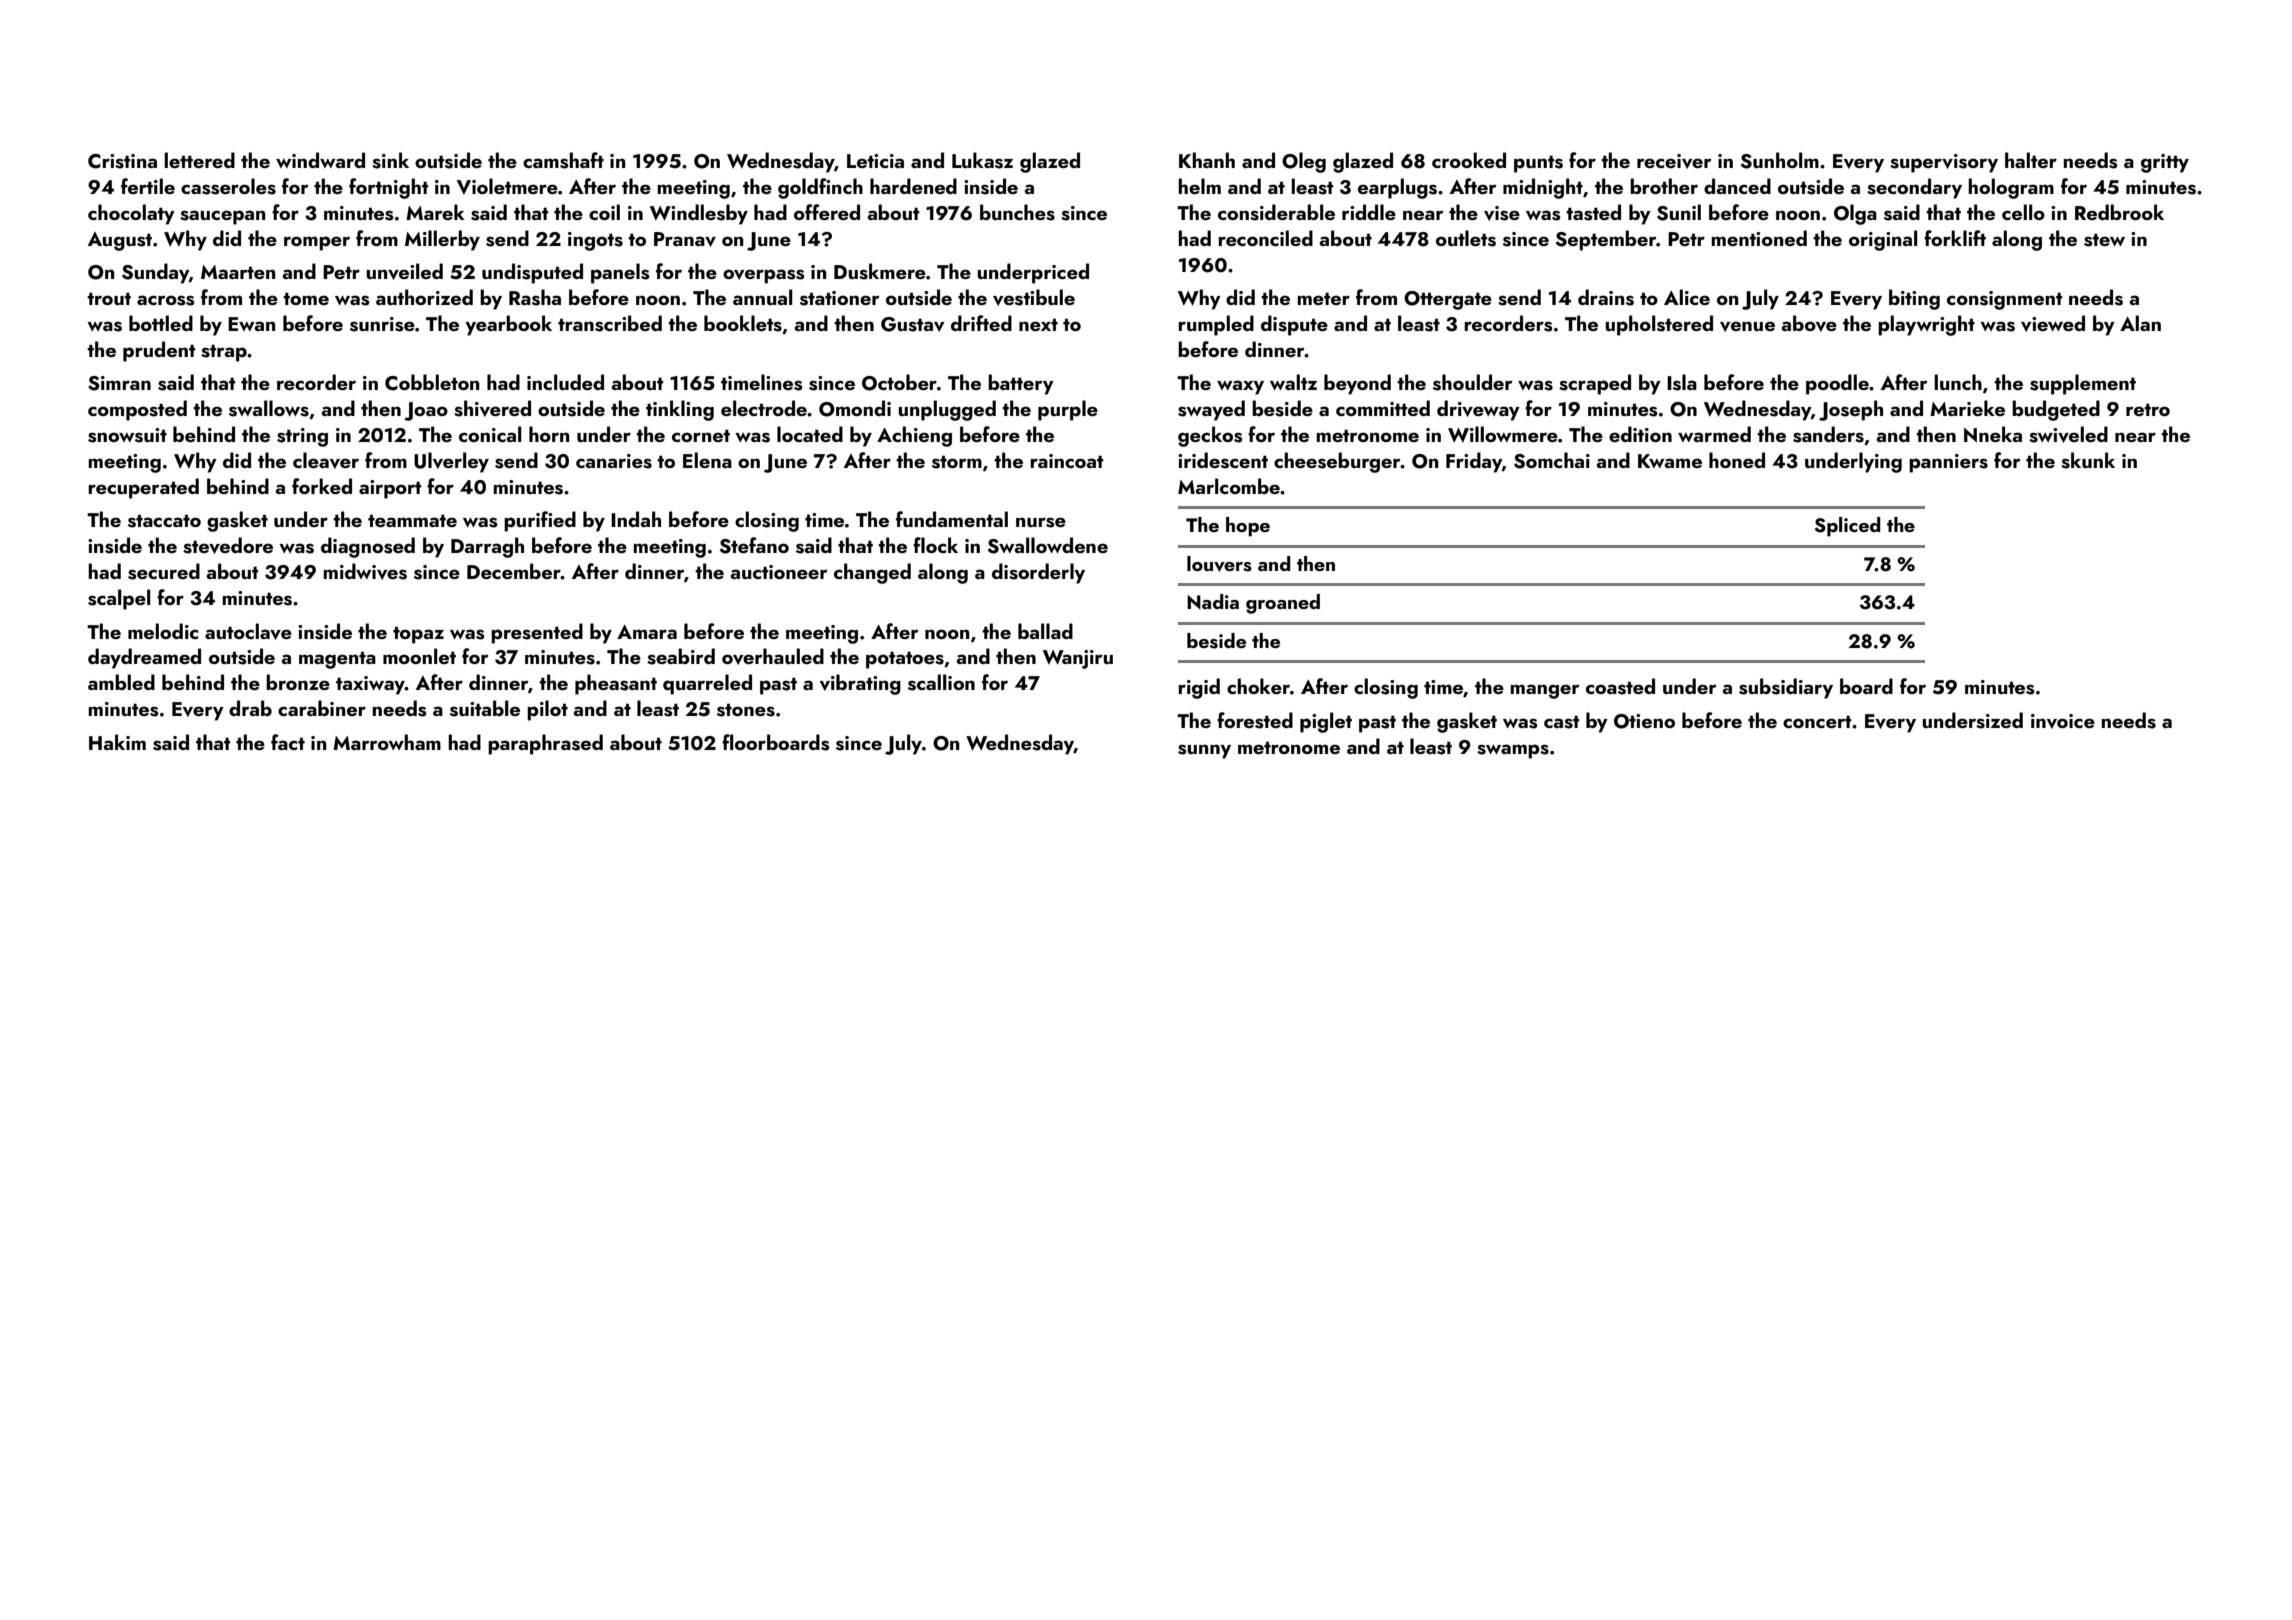  Describe the element at coordinates (487, 547) in the document. I see `Darragh` at that location.
